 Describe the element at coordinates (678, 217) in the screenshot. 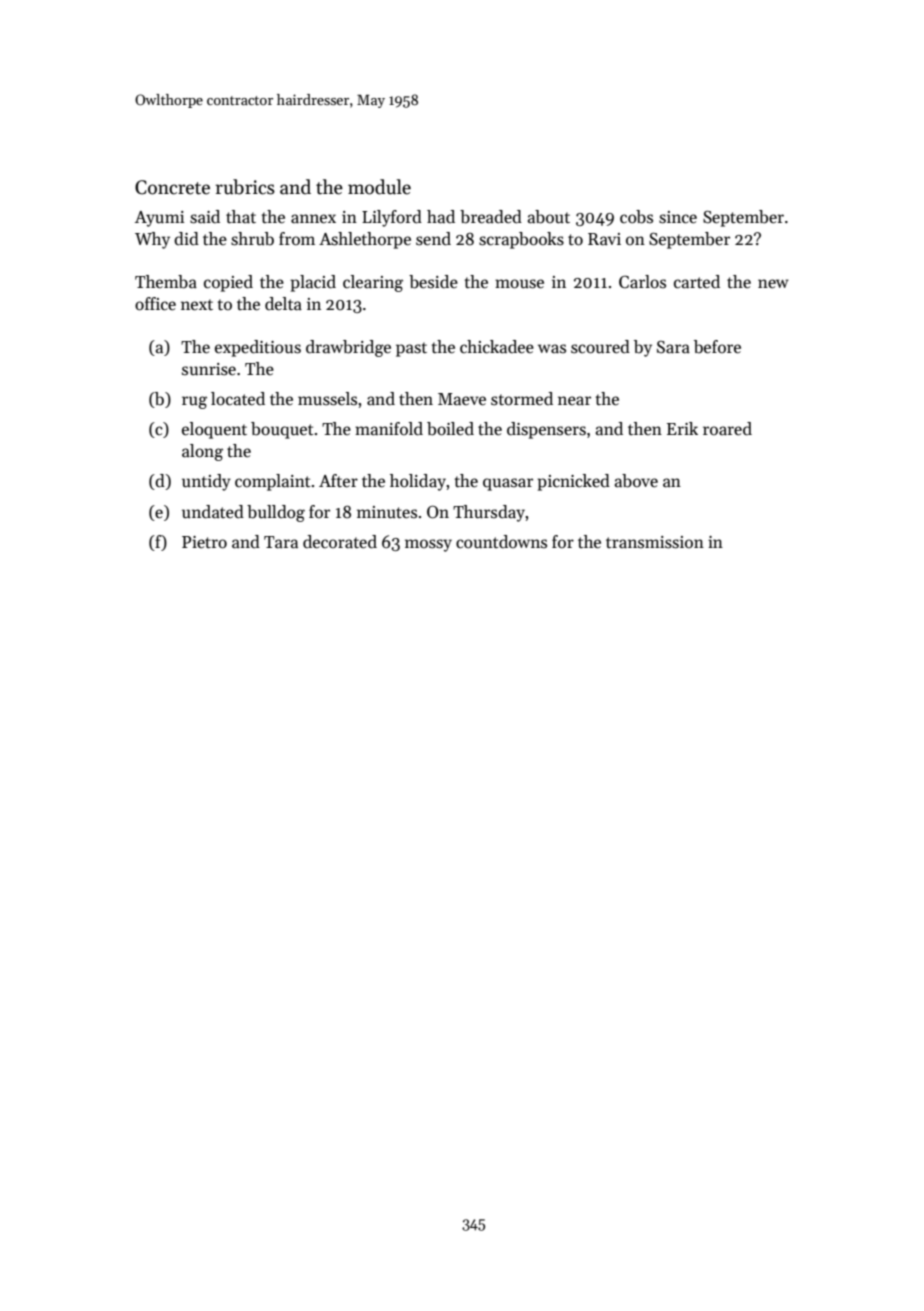

I see `since` at that location.
